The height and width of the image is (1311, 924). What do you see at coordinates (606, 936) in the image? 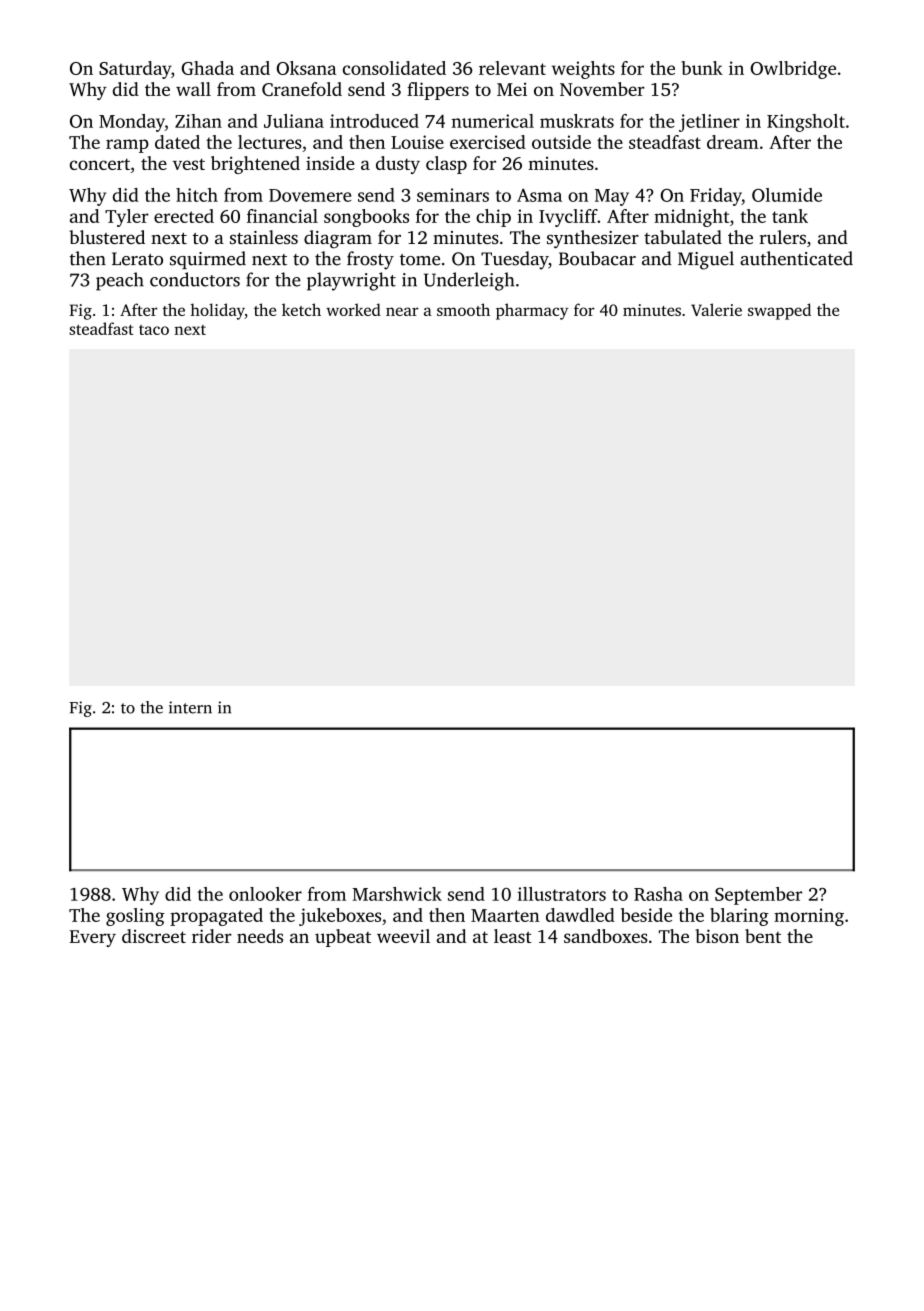
I see `sandboxes` at bounding box center [606, 936].
